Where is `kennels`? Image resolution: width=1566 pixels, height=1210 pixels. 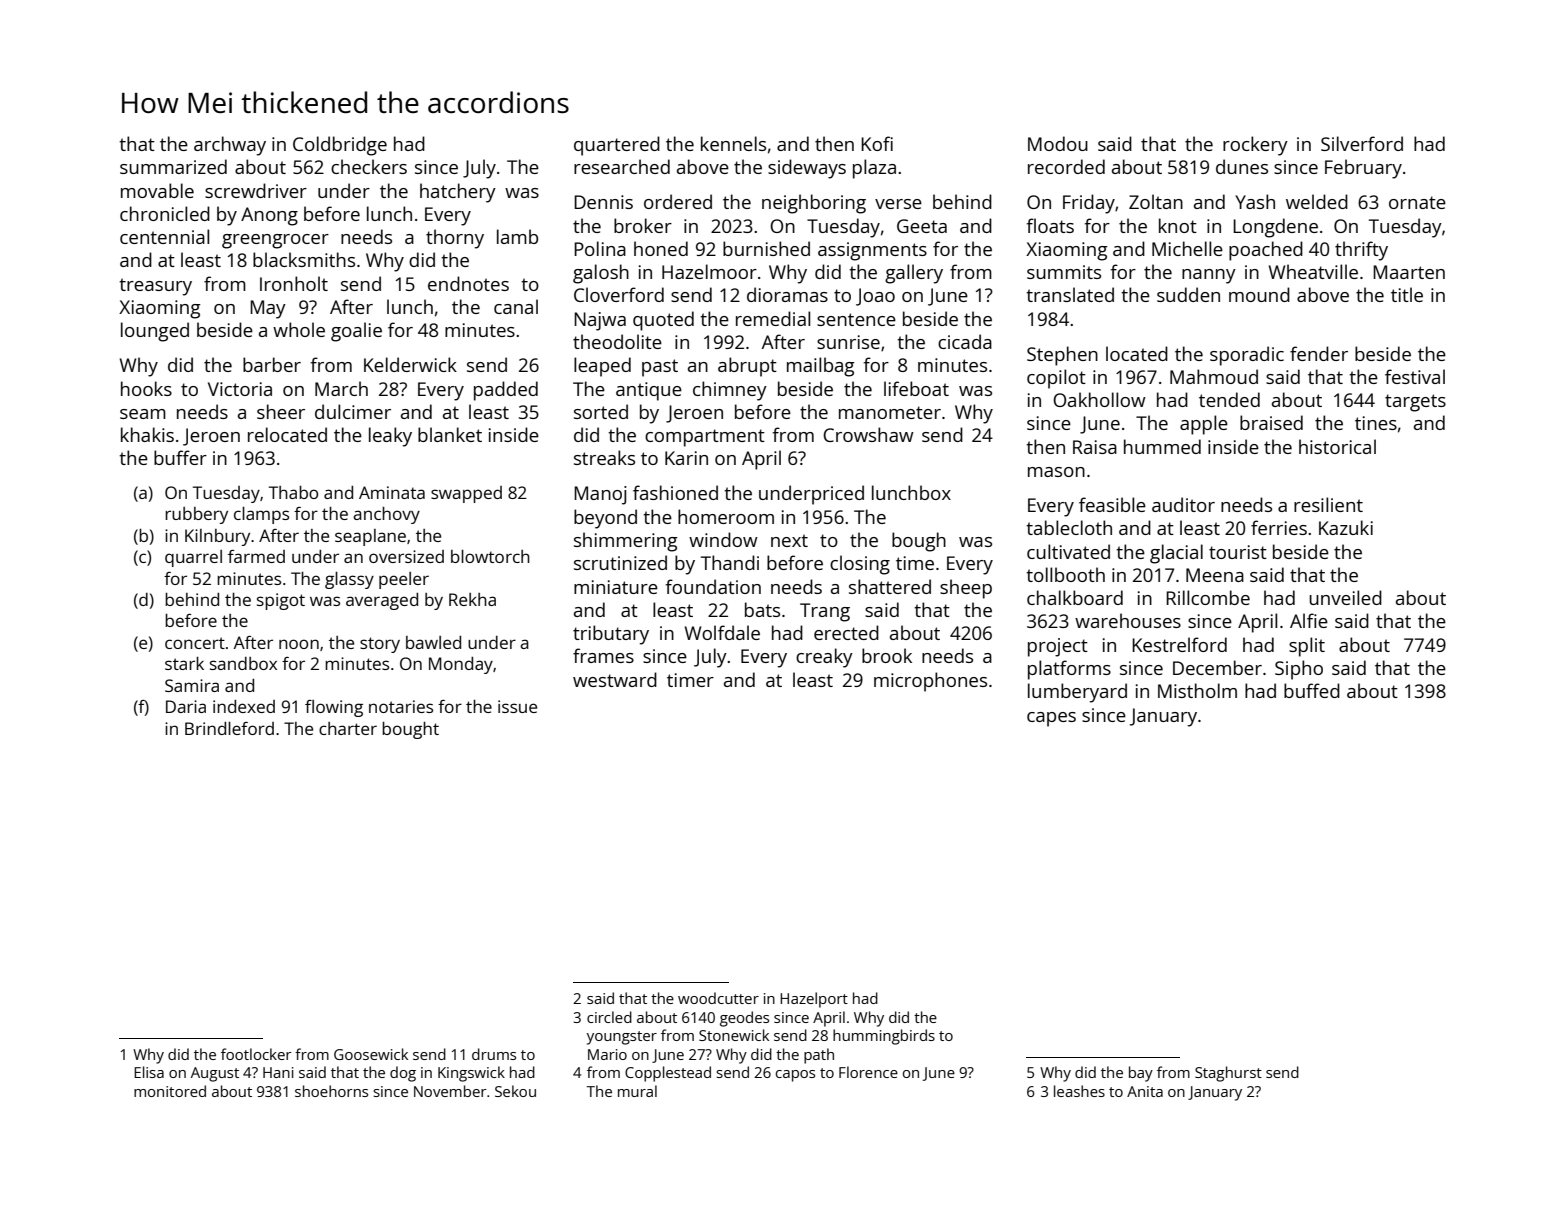 kennels is located at coordinates (733, 143).
